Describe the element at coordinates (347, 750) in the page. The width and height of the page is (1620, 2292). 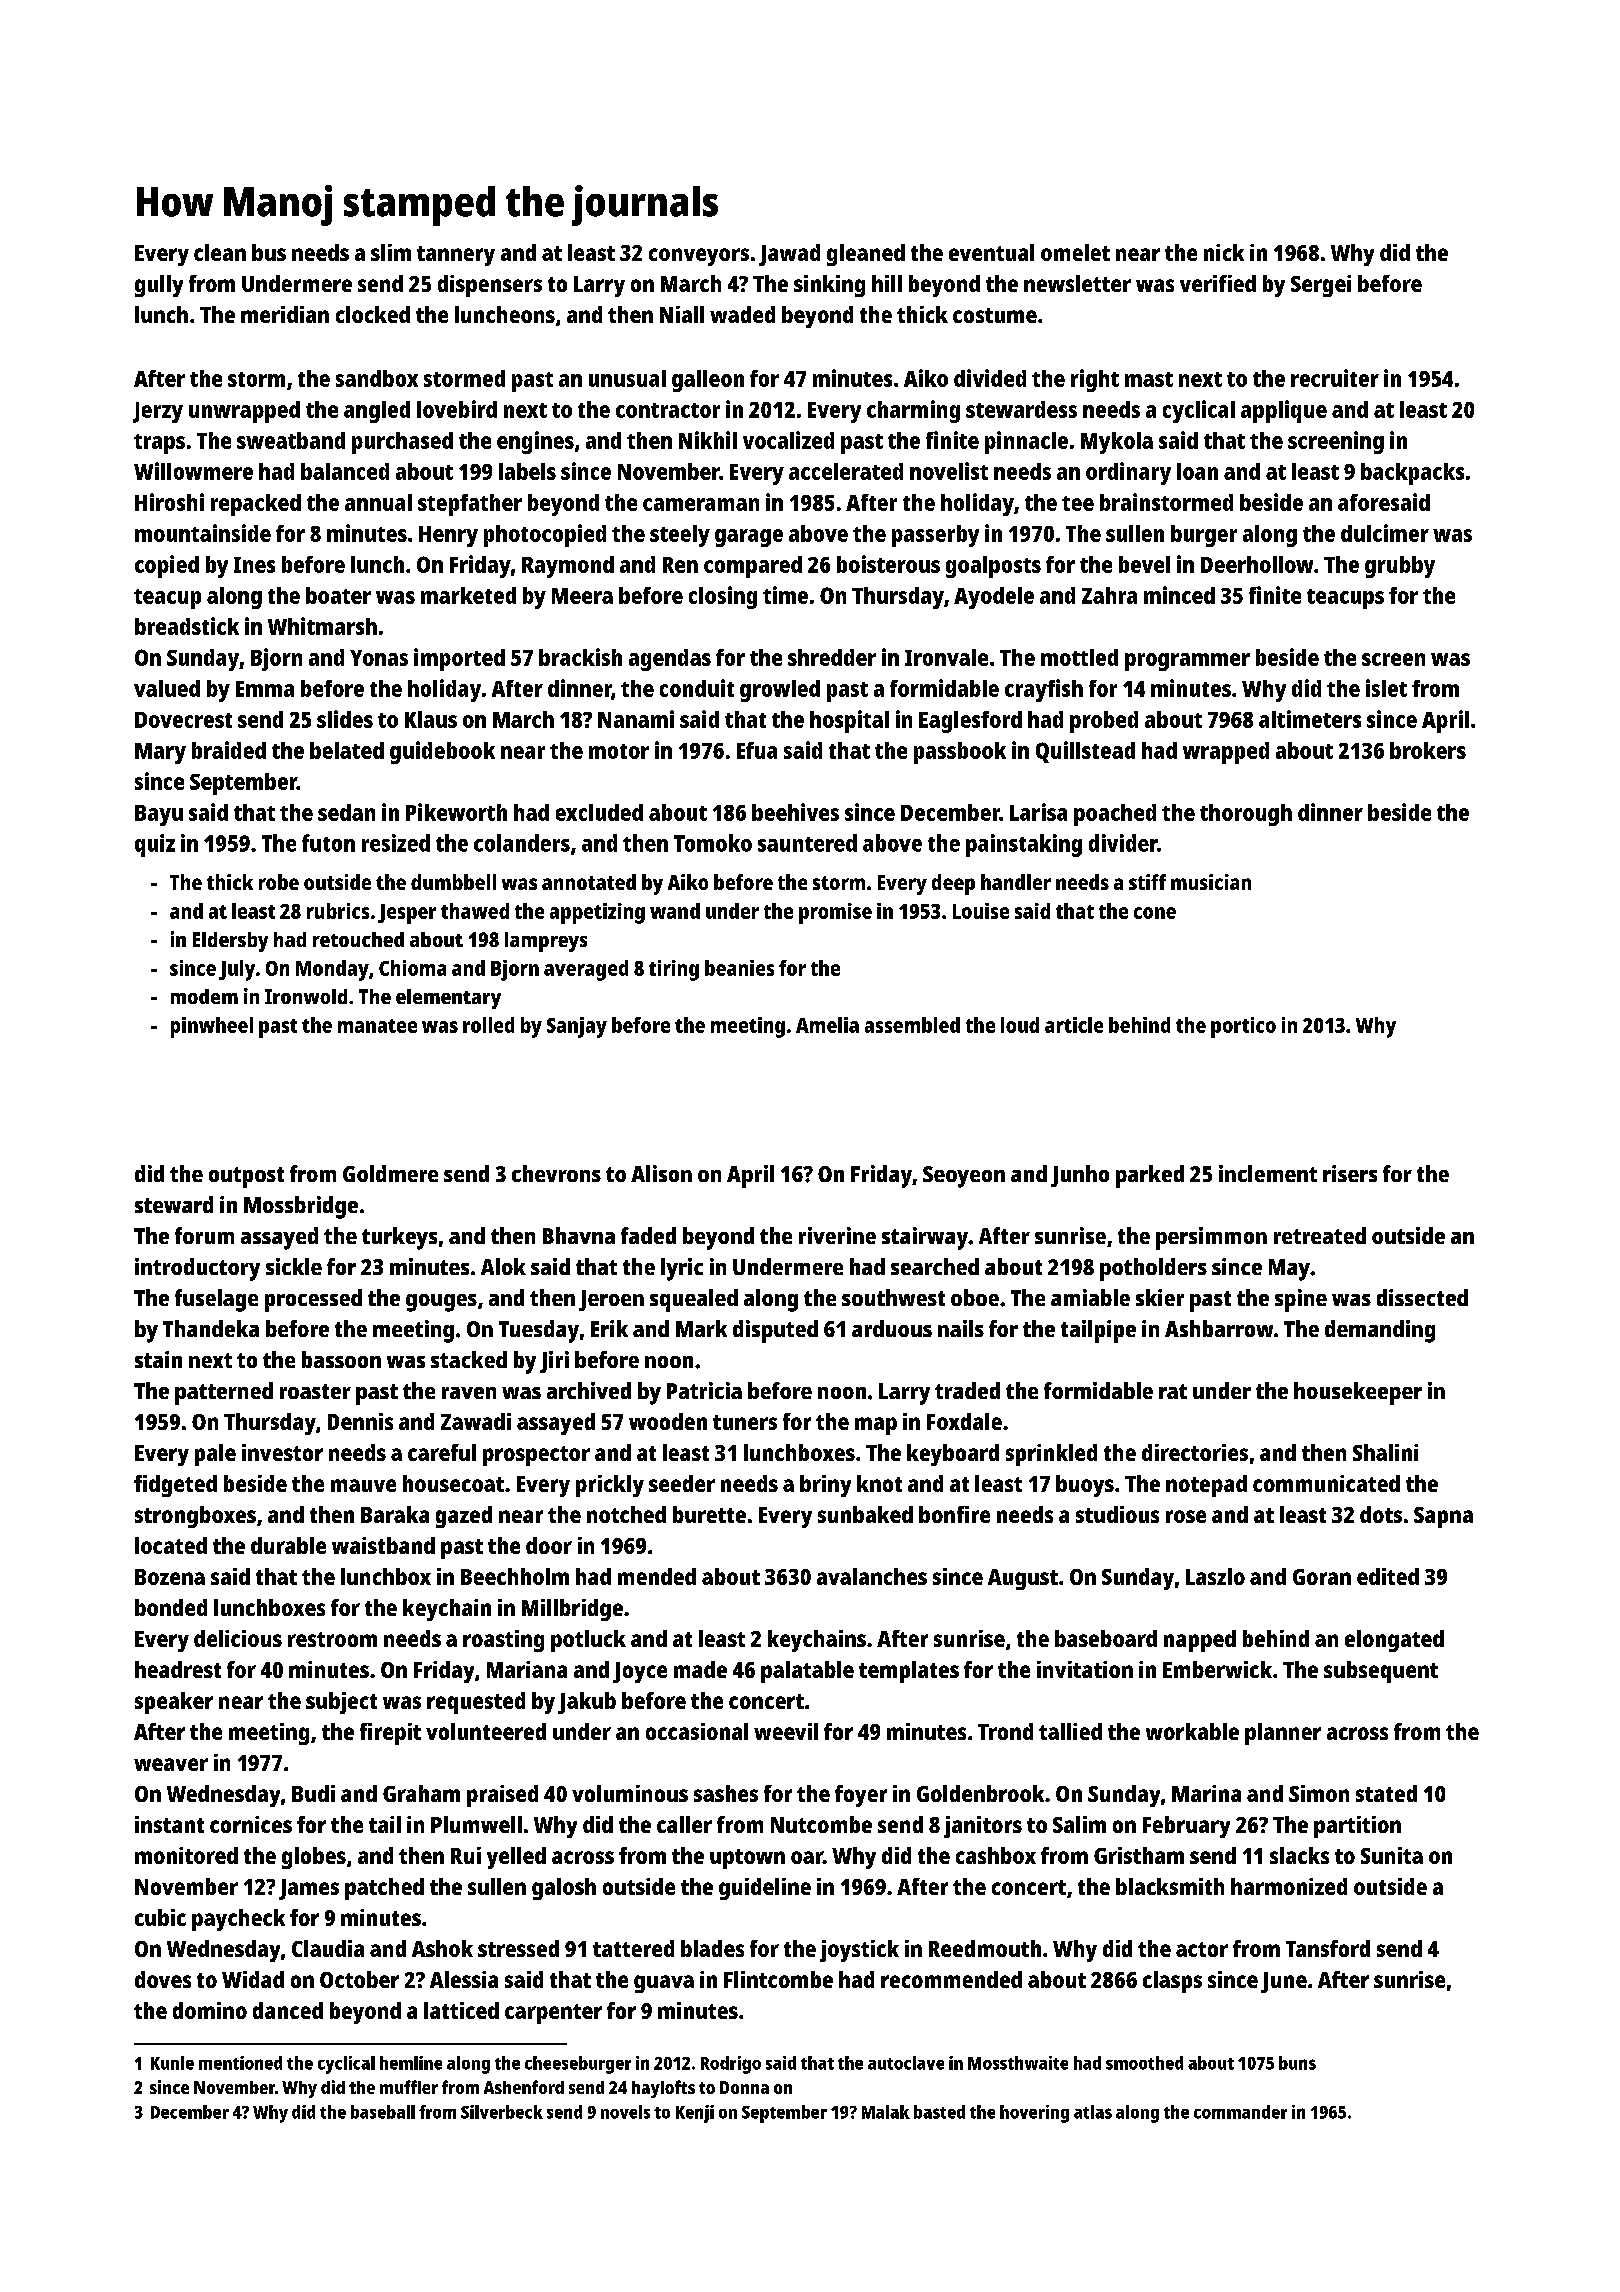
I see `belated` at that location.
